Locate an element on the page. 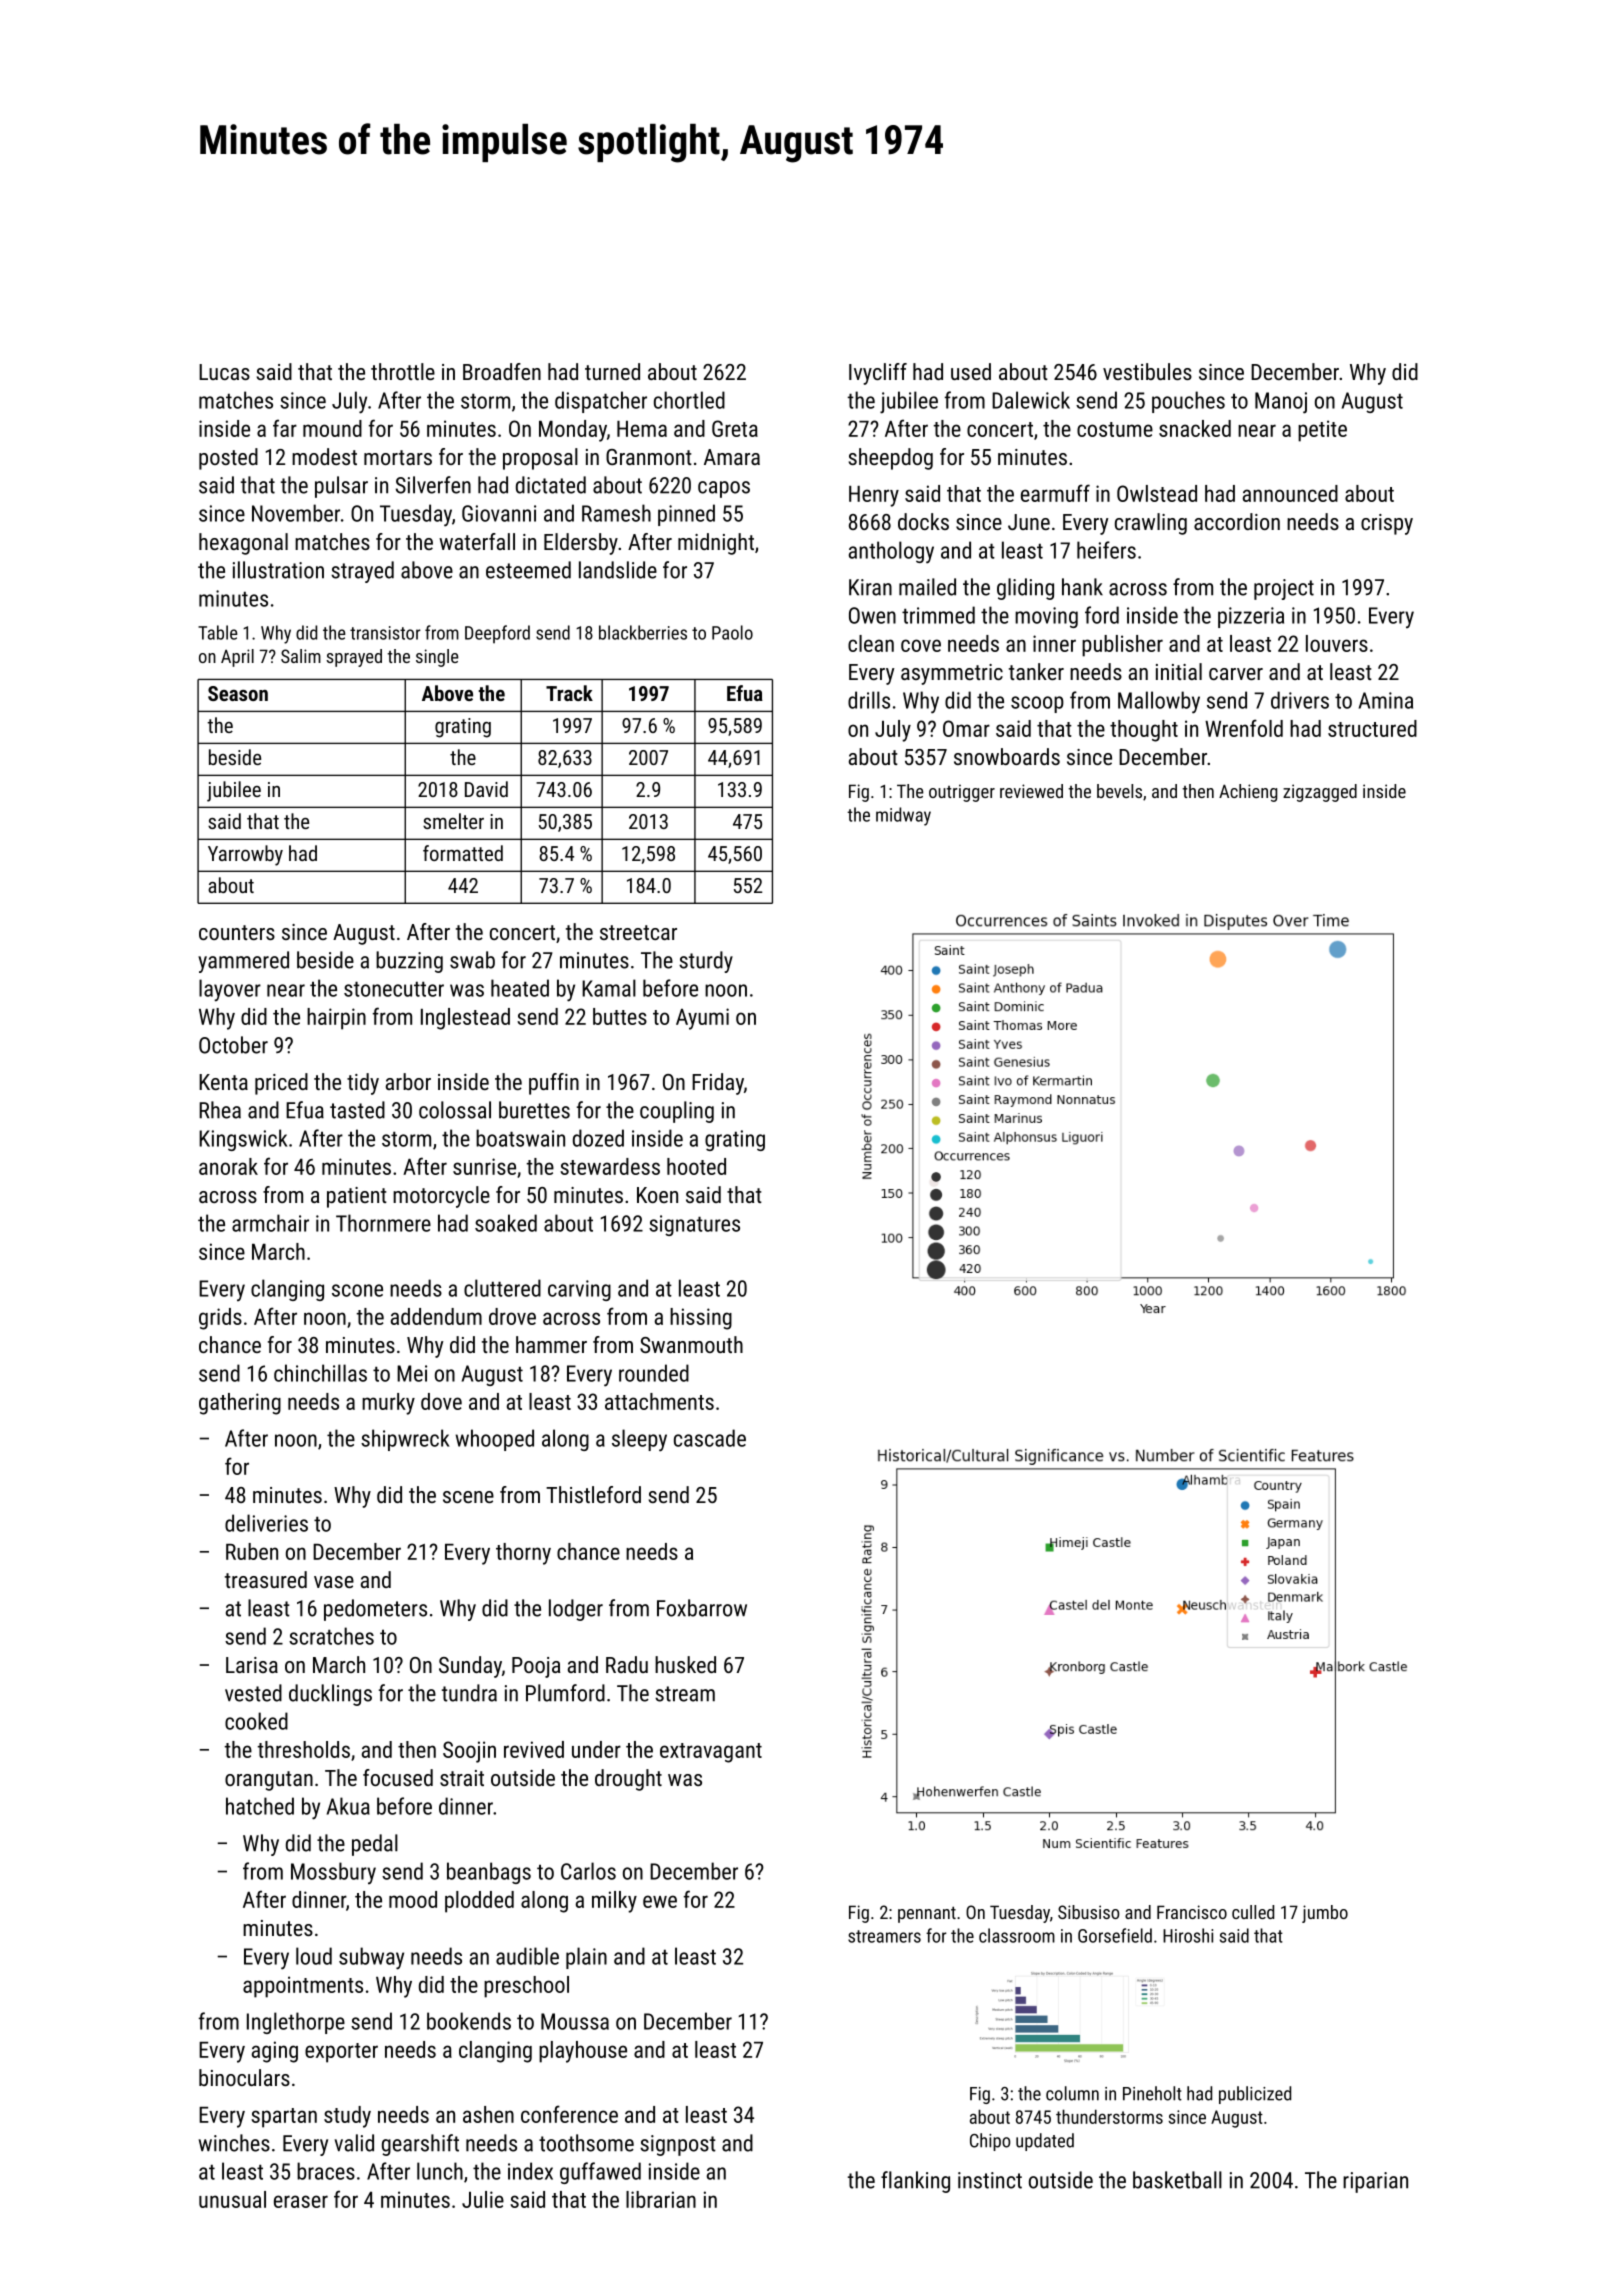 The width and height of the document is (1620, 2292). zigzagged is located at coordinates (1320, 793).
